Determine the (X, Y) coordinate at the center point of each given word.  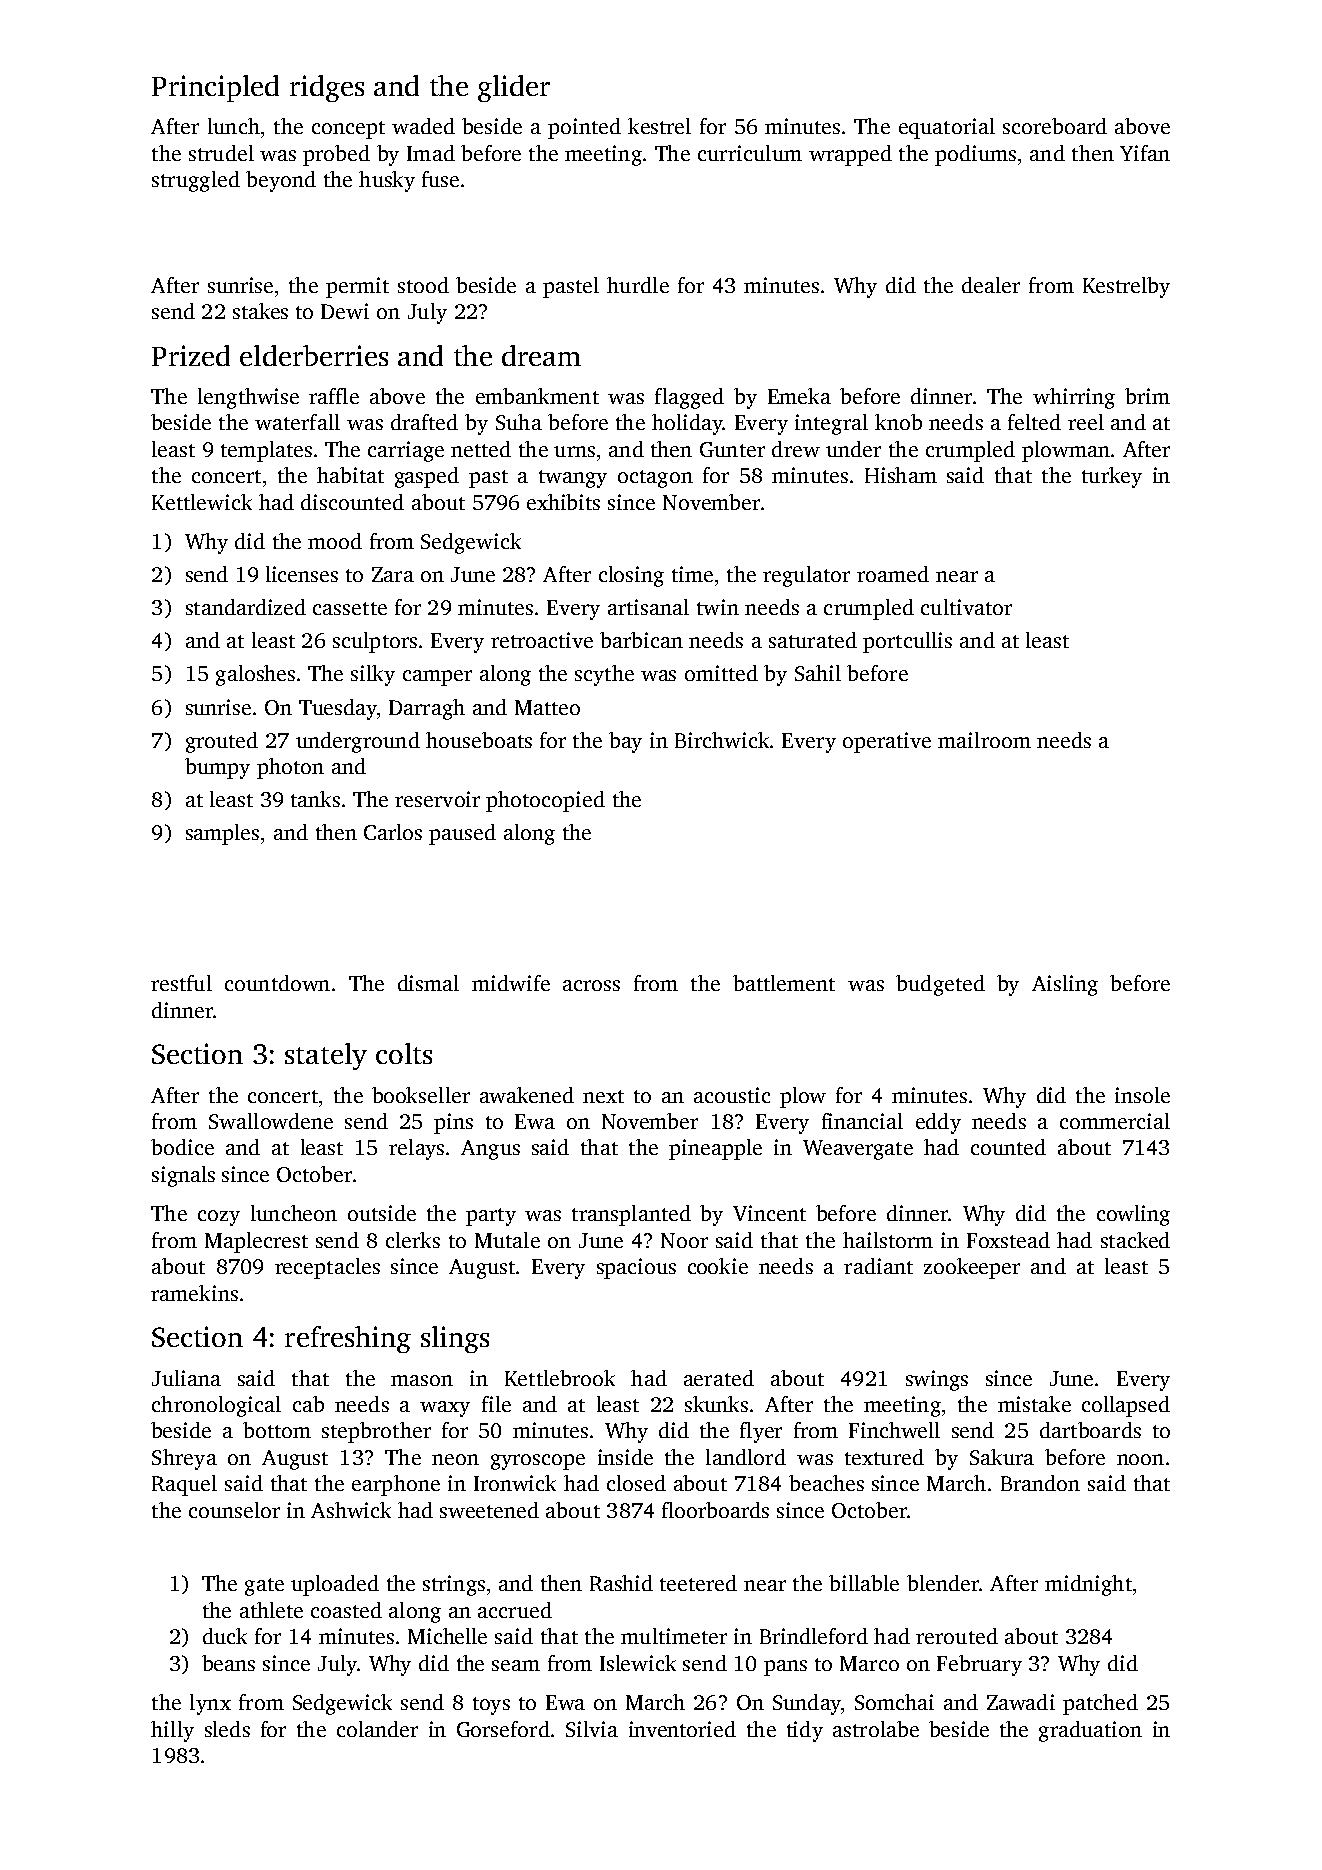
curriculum (750, 153)
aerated (719, 1378)
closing (631, 576)
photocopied (545, 801)
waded (423, 126)
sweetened (489, 1510)
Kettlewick (202, 502)
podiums (975, 155)
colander (377, 1729)
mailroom (984, 740)
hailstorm (888, 1240)
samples (222, 834)
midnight (1088, 1585)
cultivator (966, 607)
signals (183, 1176)
